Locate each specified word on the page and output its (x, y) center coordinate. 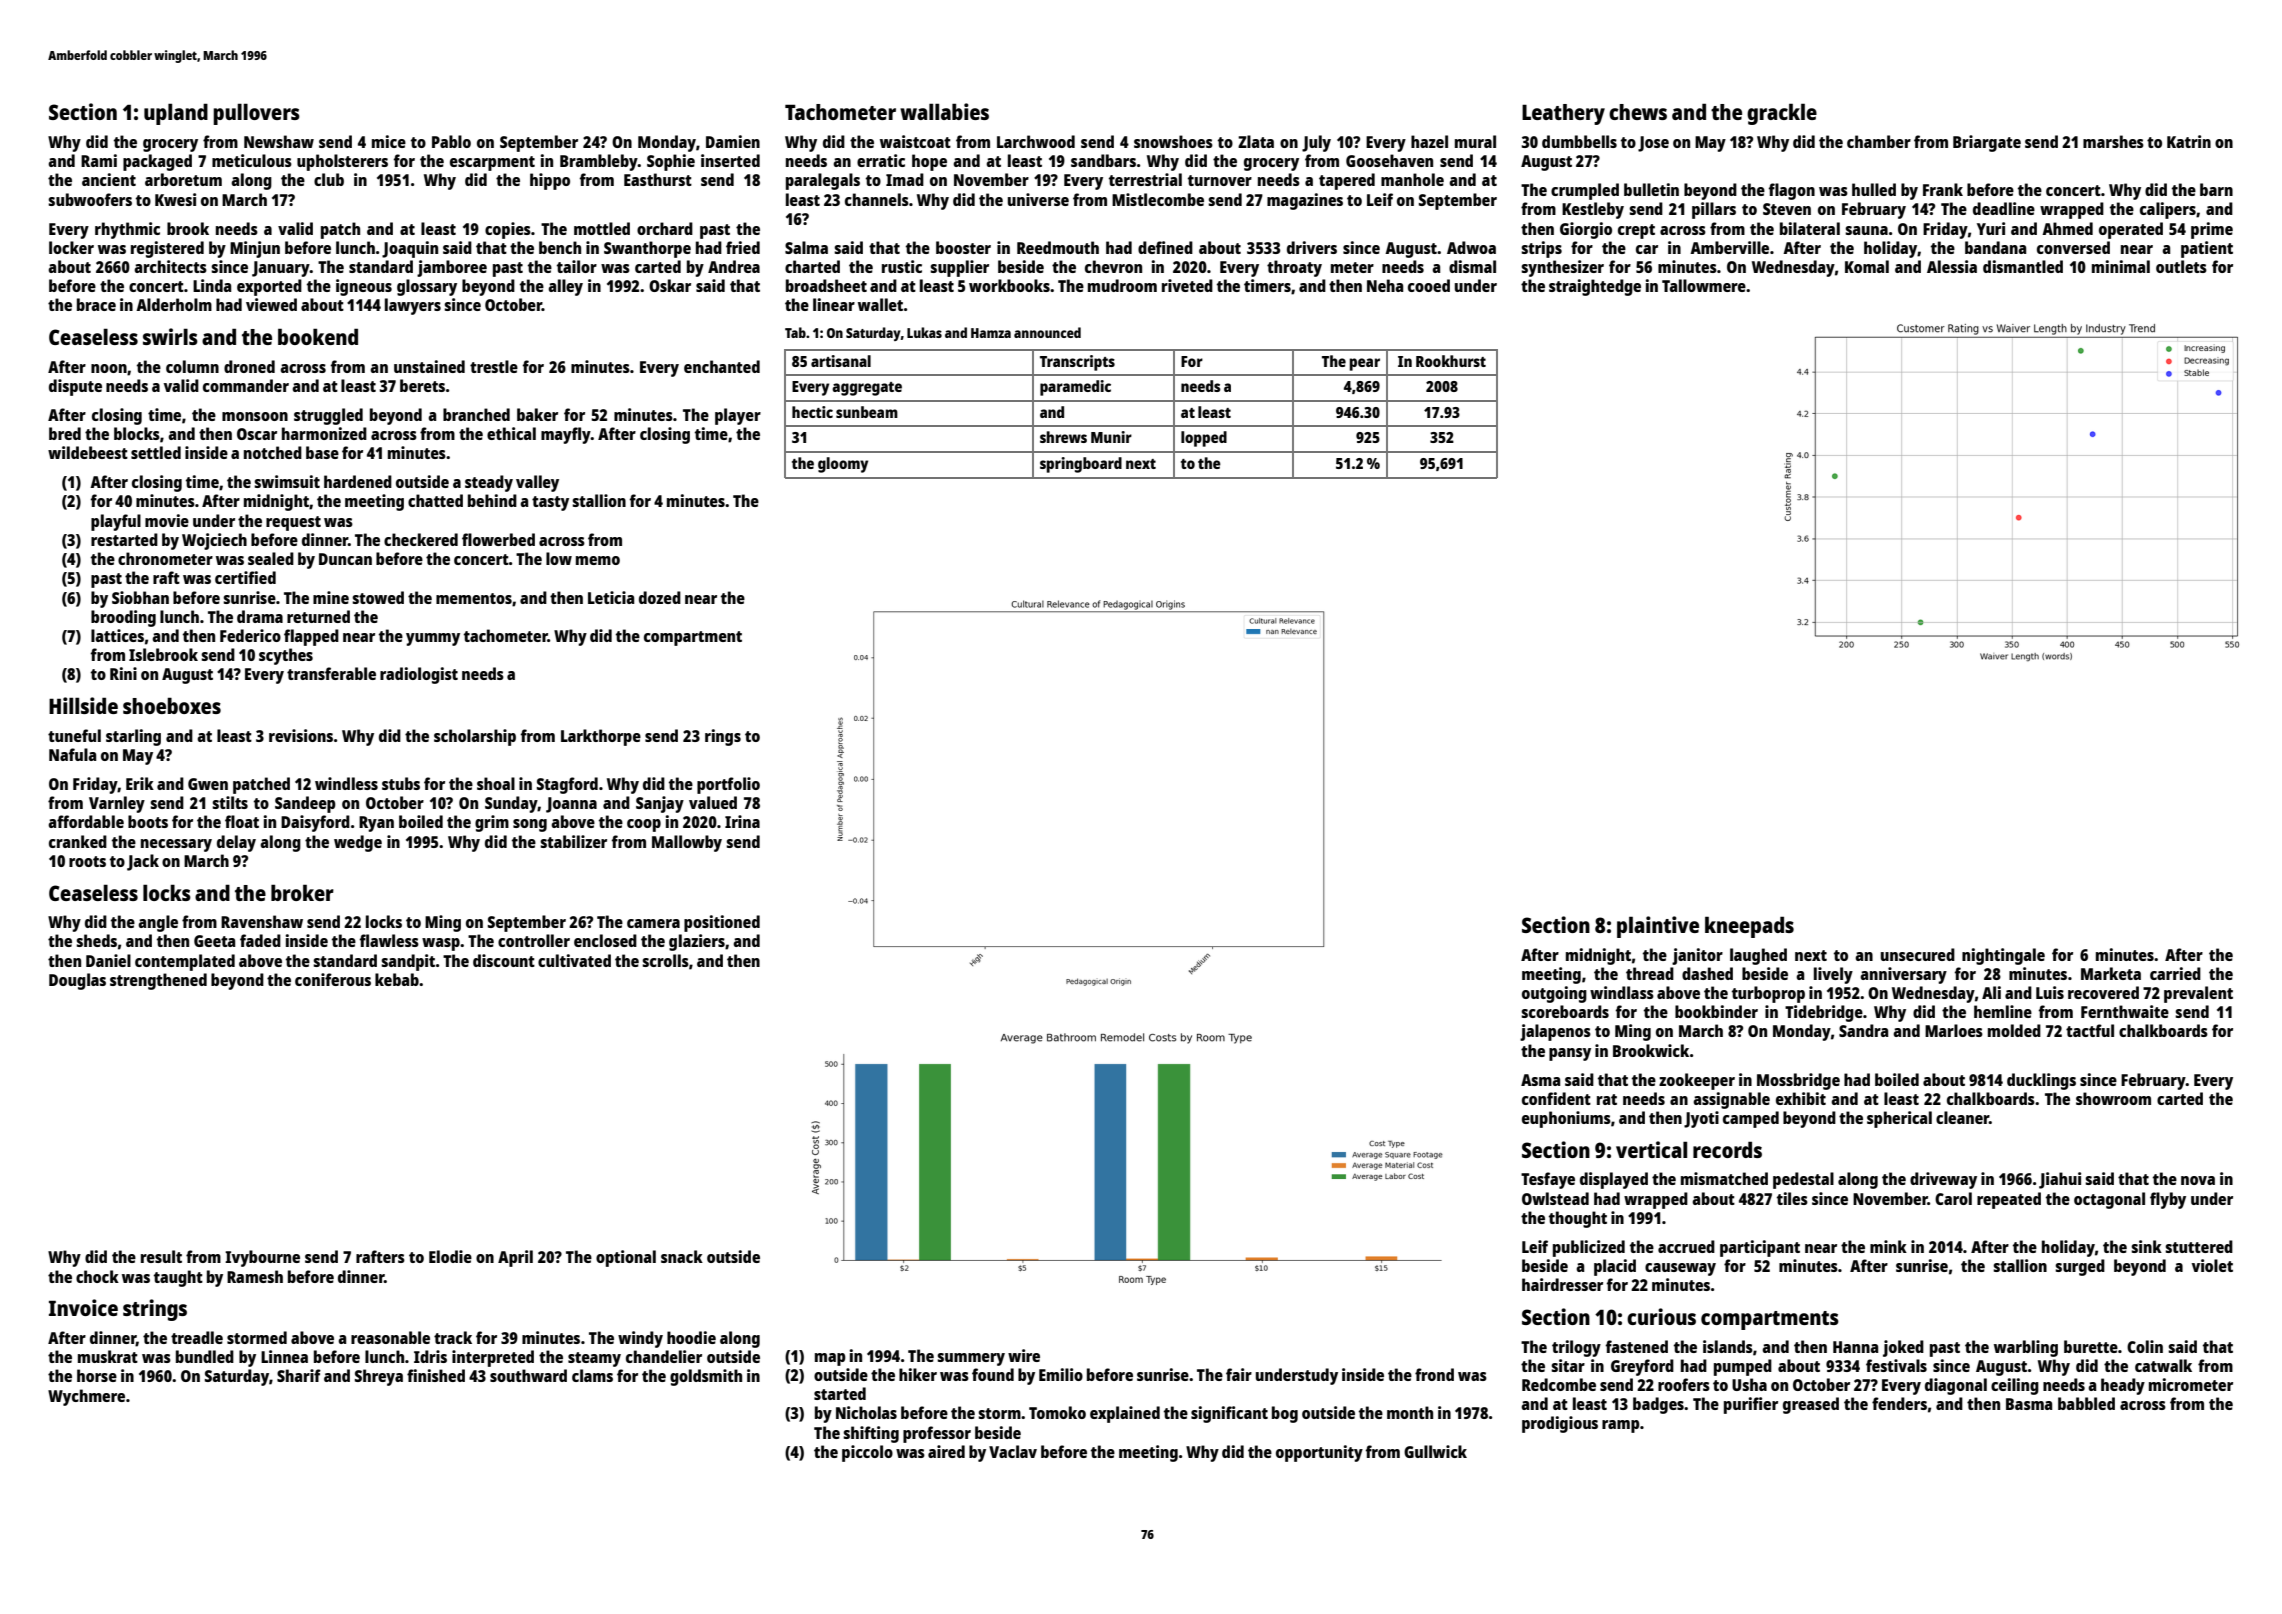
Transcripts (1077, 363)
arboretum (183, 179)
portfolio (728, 785)
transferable (331, 673)
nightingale (2003, 956)
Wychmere (86, 1397)
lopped (1204, 439)
